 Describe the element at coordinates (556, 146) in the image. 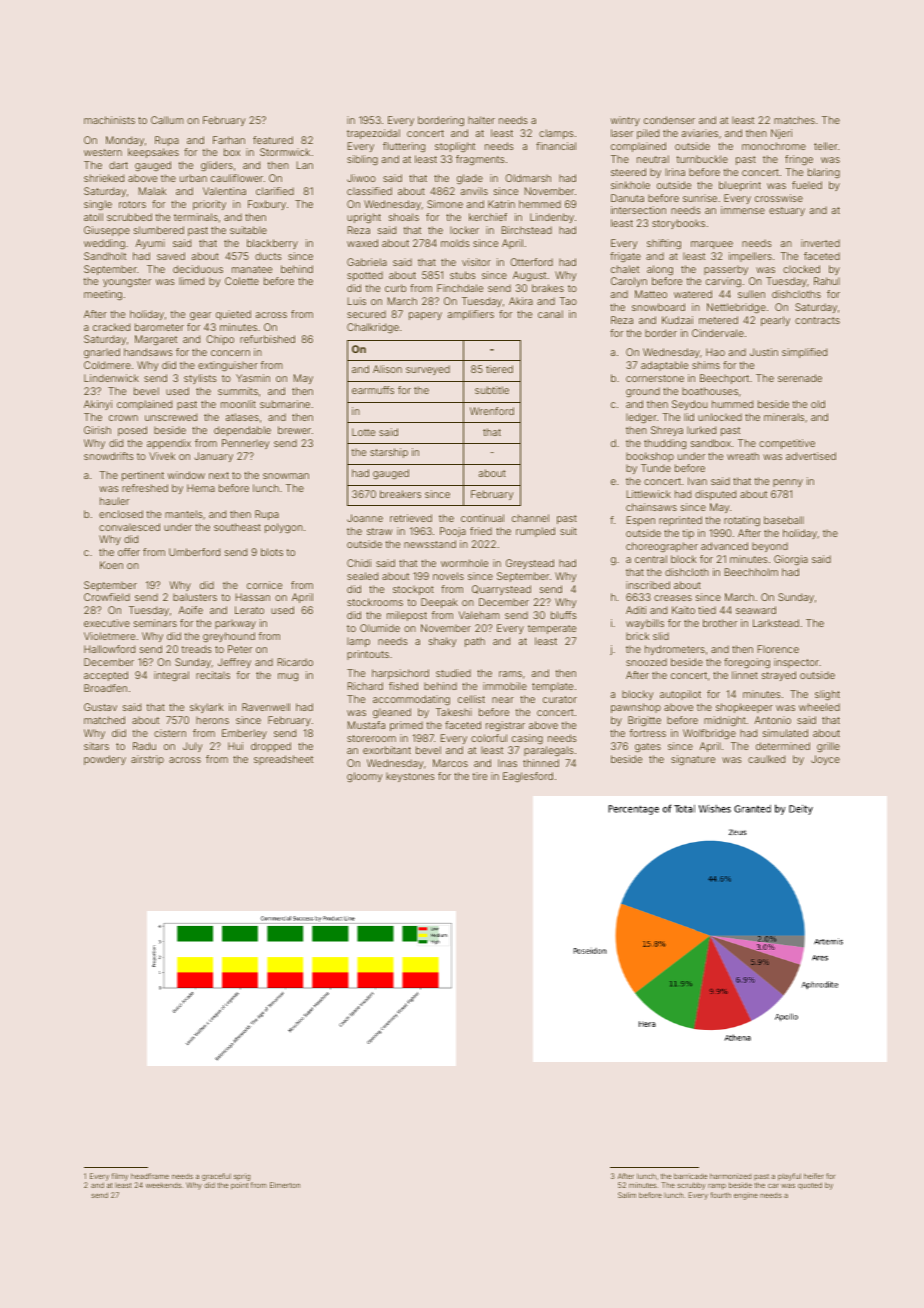

I see `financial` at that location.
